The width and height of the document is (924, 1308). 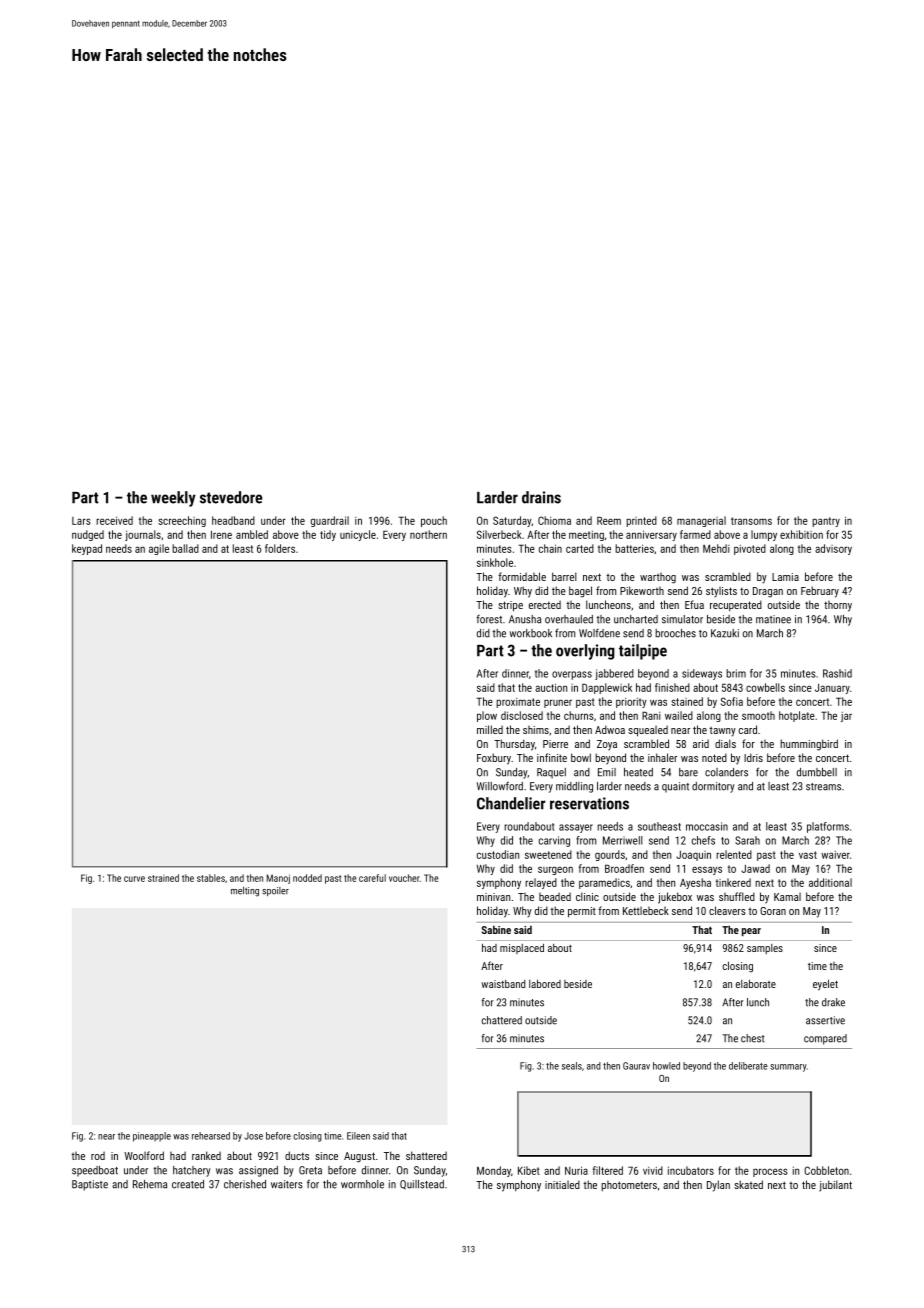 I want to click on Rashid, so click(x=837, y=673).
